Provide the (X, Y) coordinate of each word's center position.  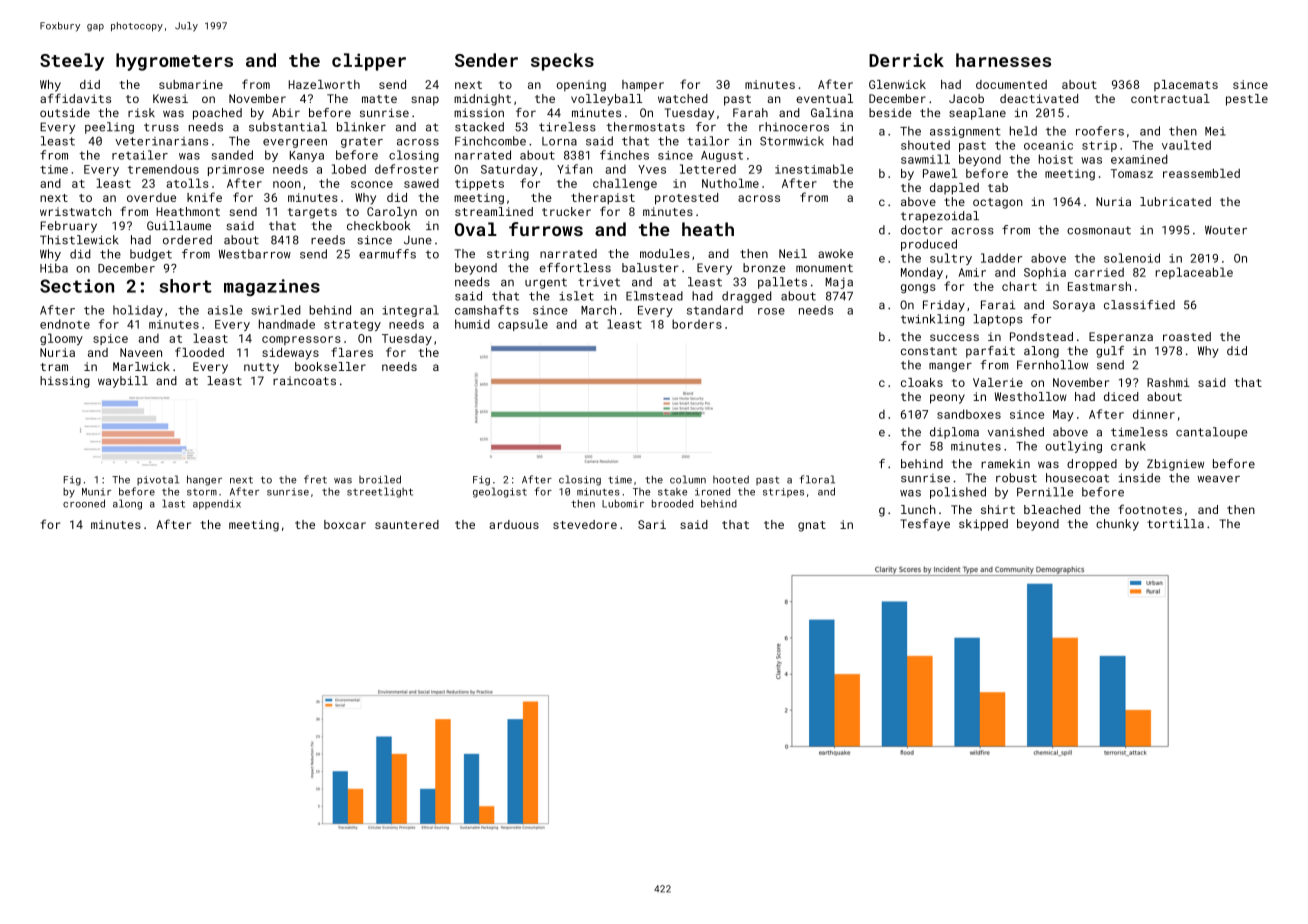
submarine (191, 84)
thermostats (645, 127)
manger (950, 367)
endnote (65, 324)
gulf (1110, 352)
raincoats (304, 380)
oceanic (1048, 145)
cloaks (922, 382)
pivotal (158, 480)
